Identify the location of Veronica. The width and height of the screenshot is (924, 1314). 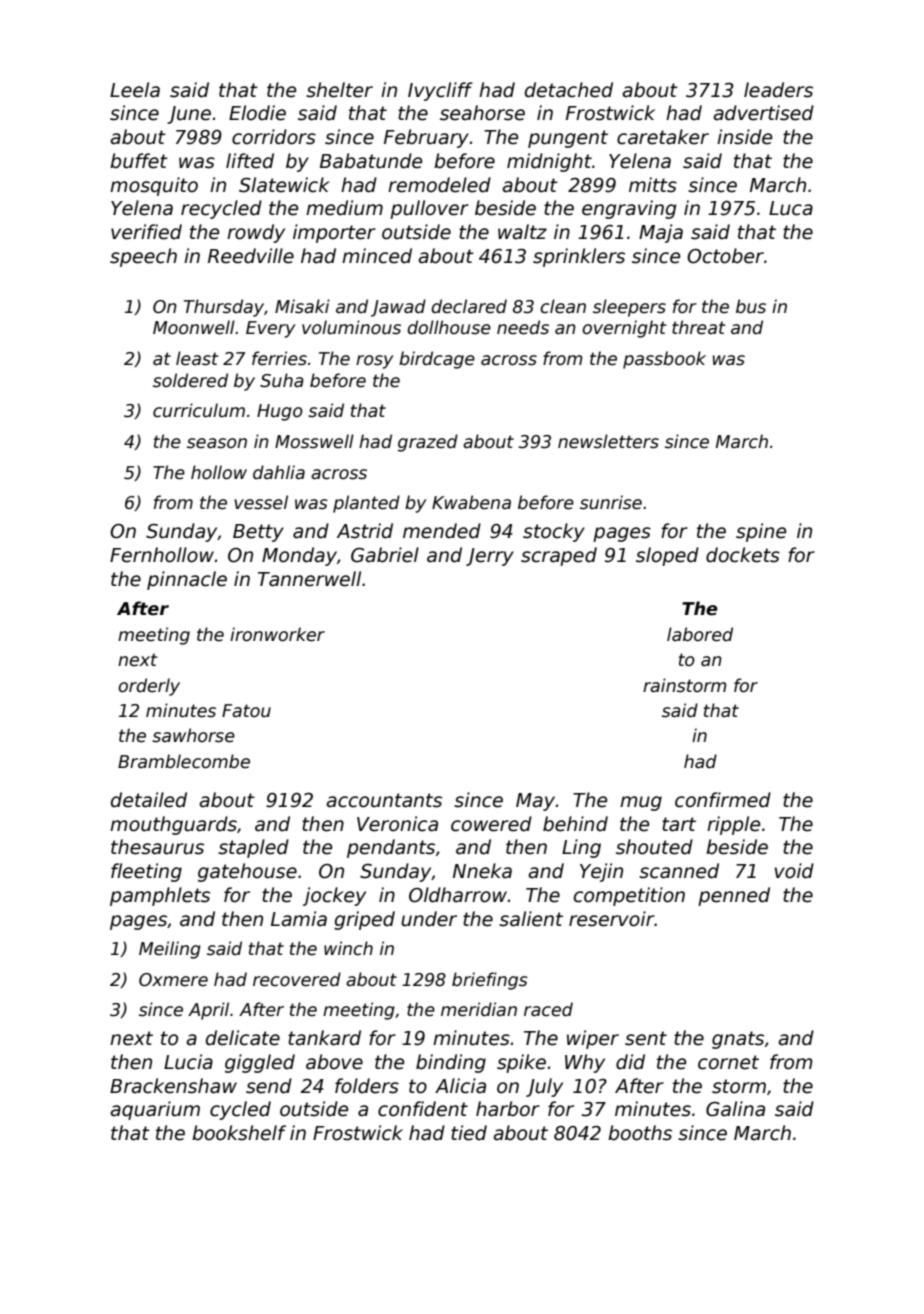
(397, 824).
